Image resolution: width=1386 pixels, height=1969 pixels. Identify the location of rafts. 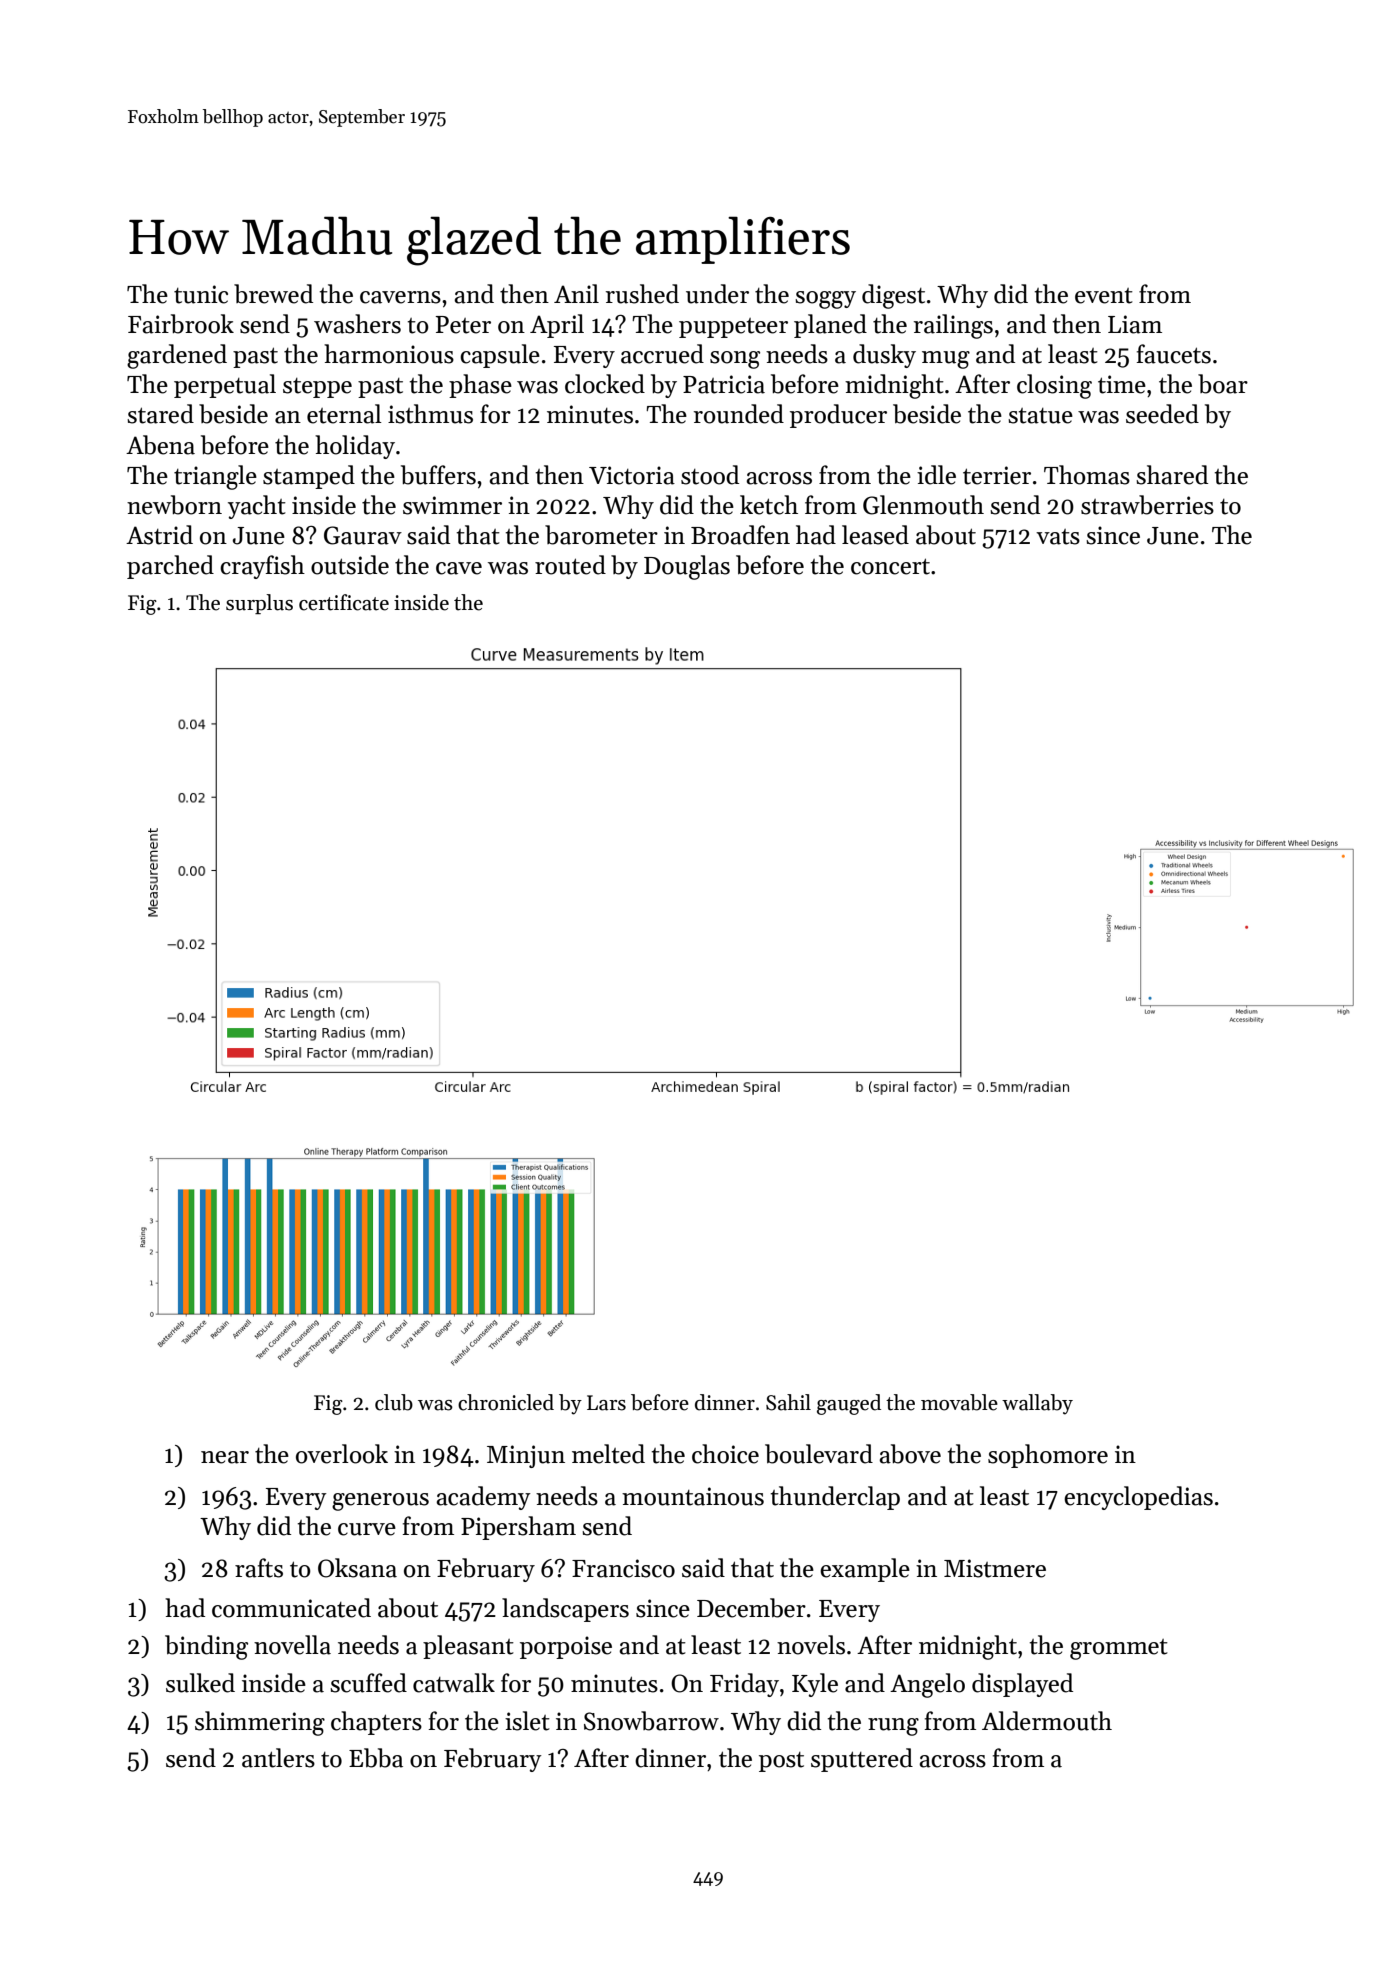
(259, 1568).
